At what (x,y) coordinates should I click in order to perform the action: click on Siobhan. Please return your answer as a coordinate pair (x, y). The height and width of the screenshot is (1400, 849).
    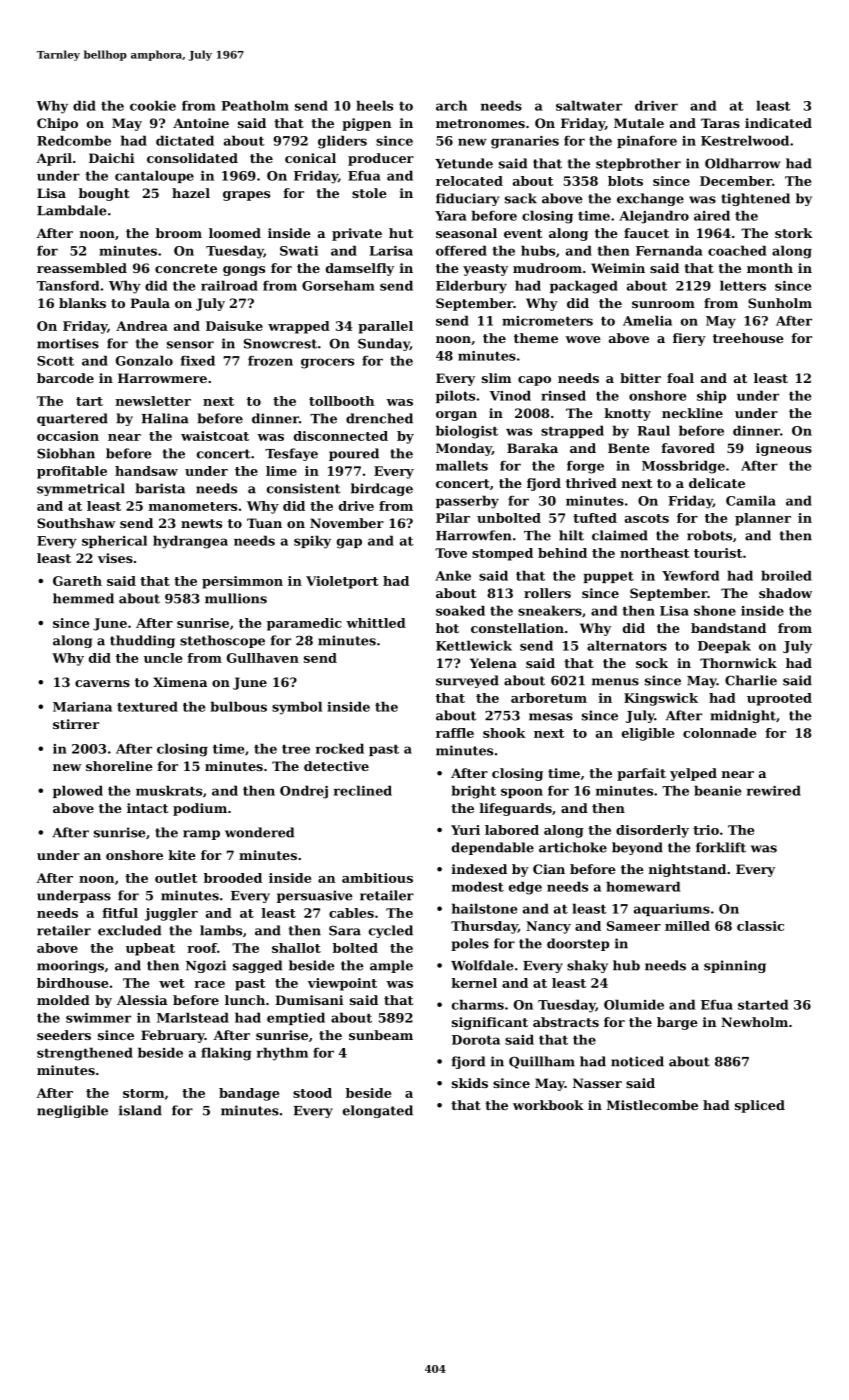
    Looking at the image, I should click on (66, 453).
